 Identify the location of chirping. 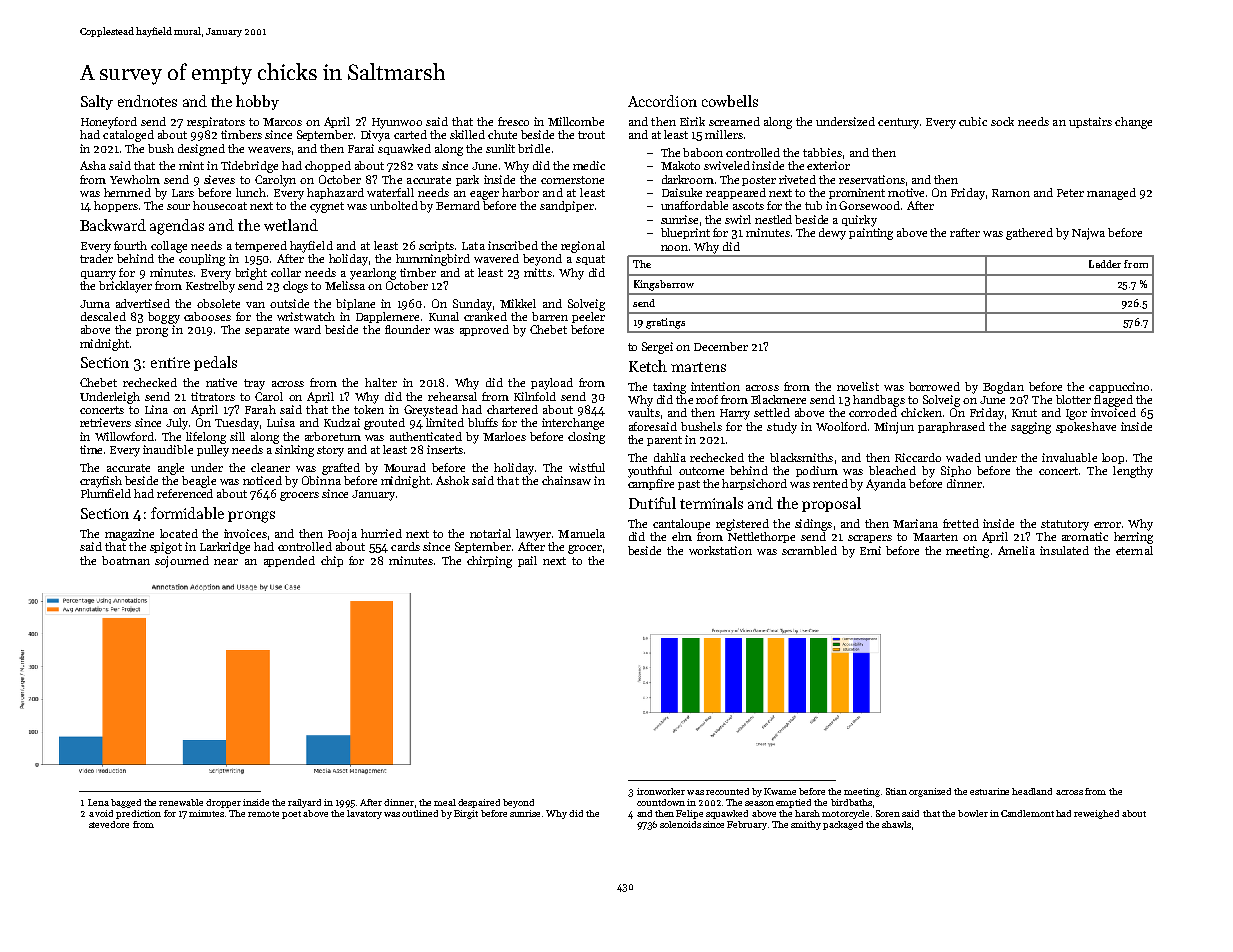
(489, 562).
